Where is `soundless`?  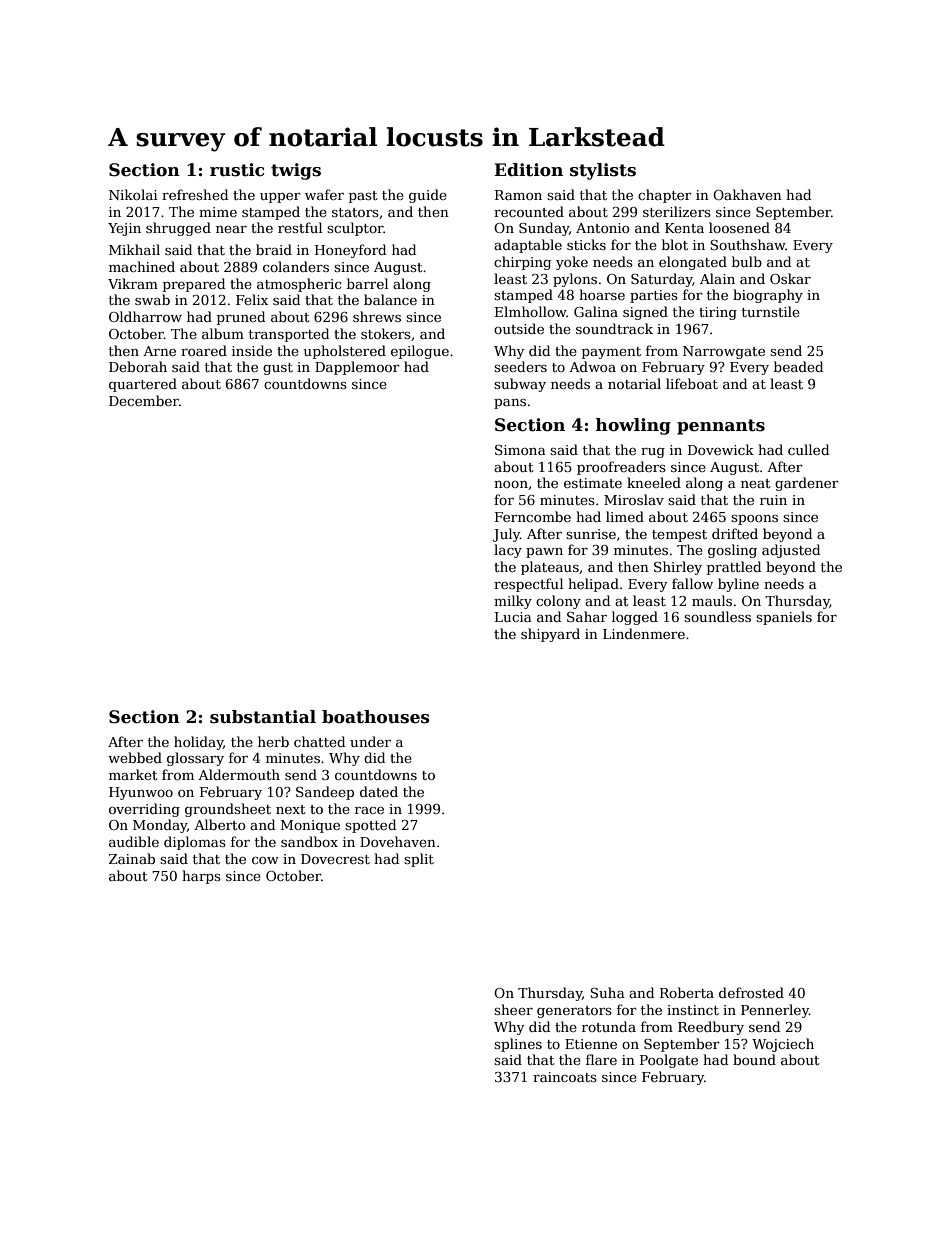 soundless is located at coordinates (717, 616).
